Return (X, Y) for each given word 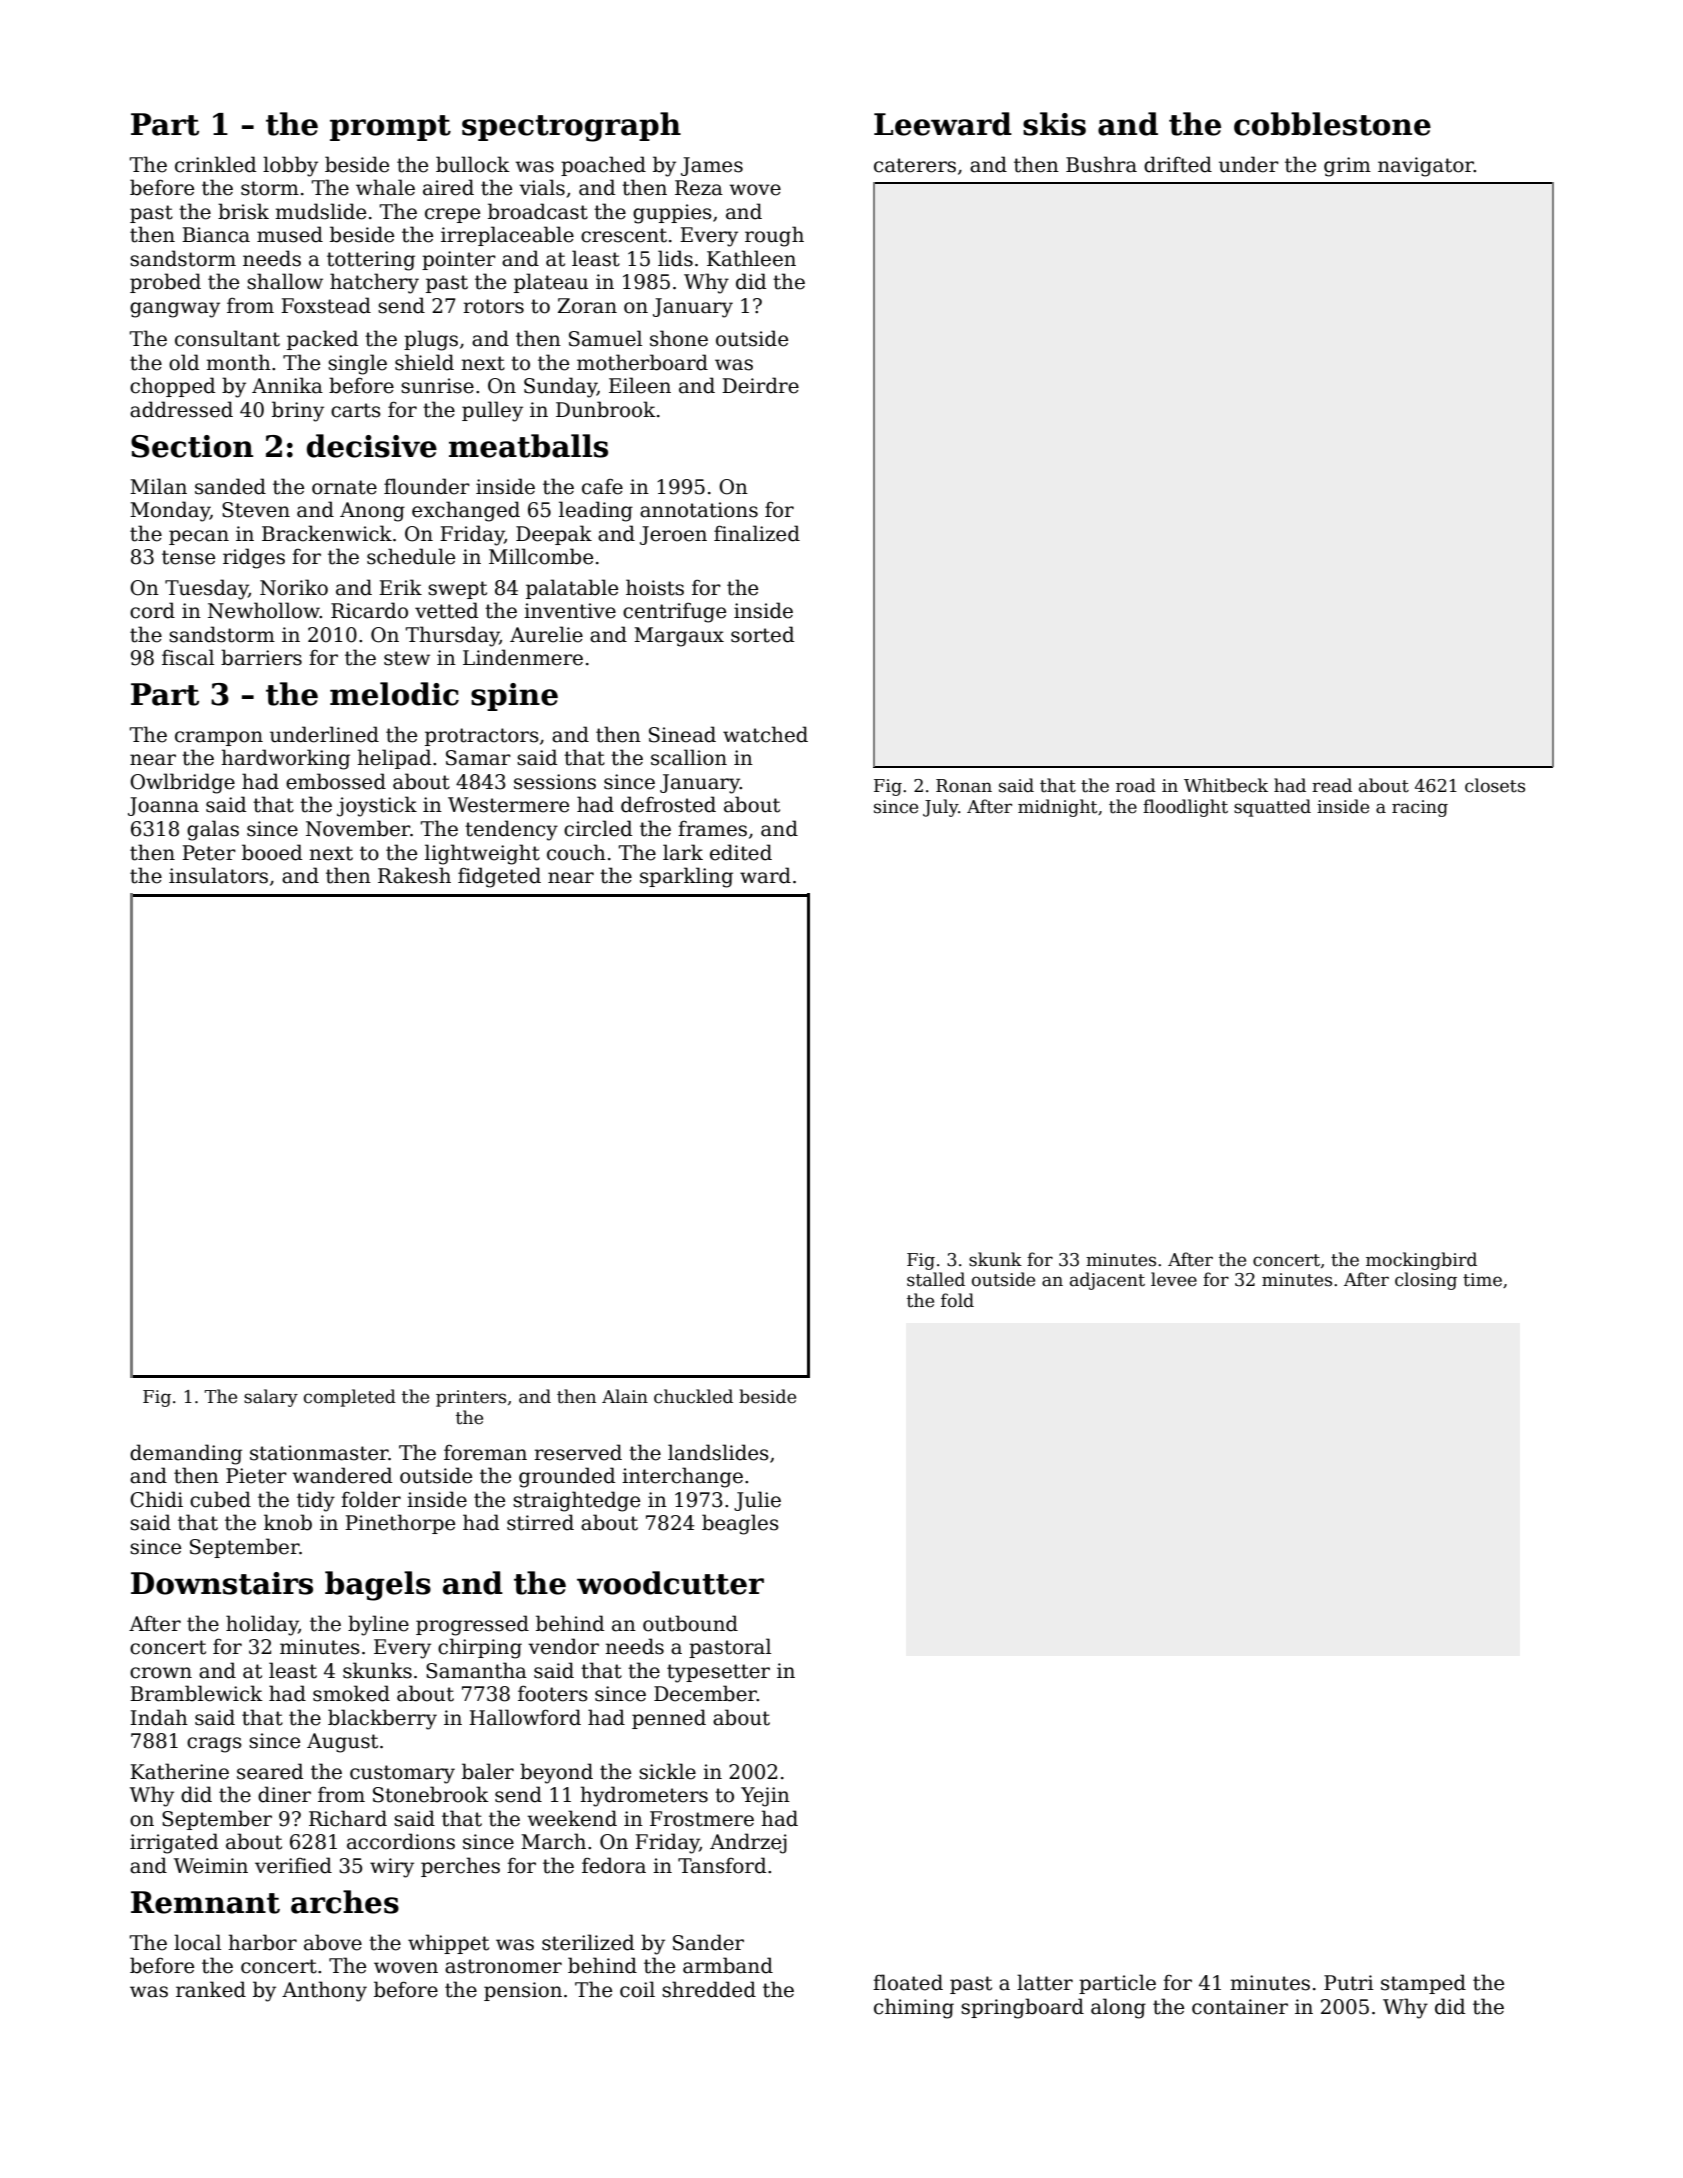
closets (1495, 785)
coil (637, 1989)
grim (1347, 167)
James (712, 166)
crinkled (216, 164)
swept (457, 590)
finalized (757, 533)
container (1240, 2007)
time (1482, 1280)
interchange (682, 1477)
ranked (211, 1989)
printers (471, 1398)
